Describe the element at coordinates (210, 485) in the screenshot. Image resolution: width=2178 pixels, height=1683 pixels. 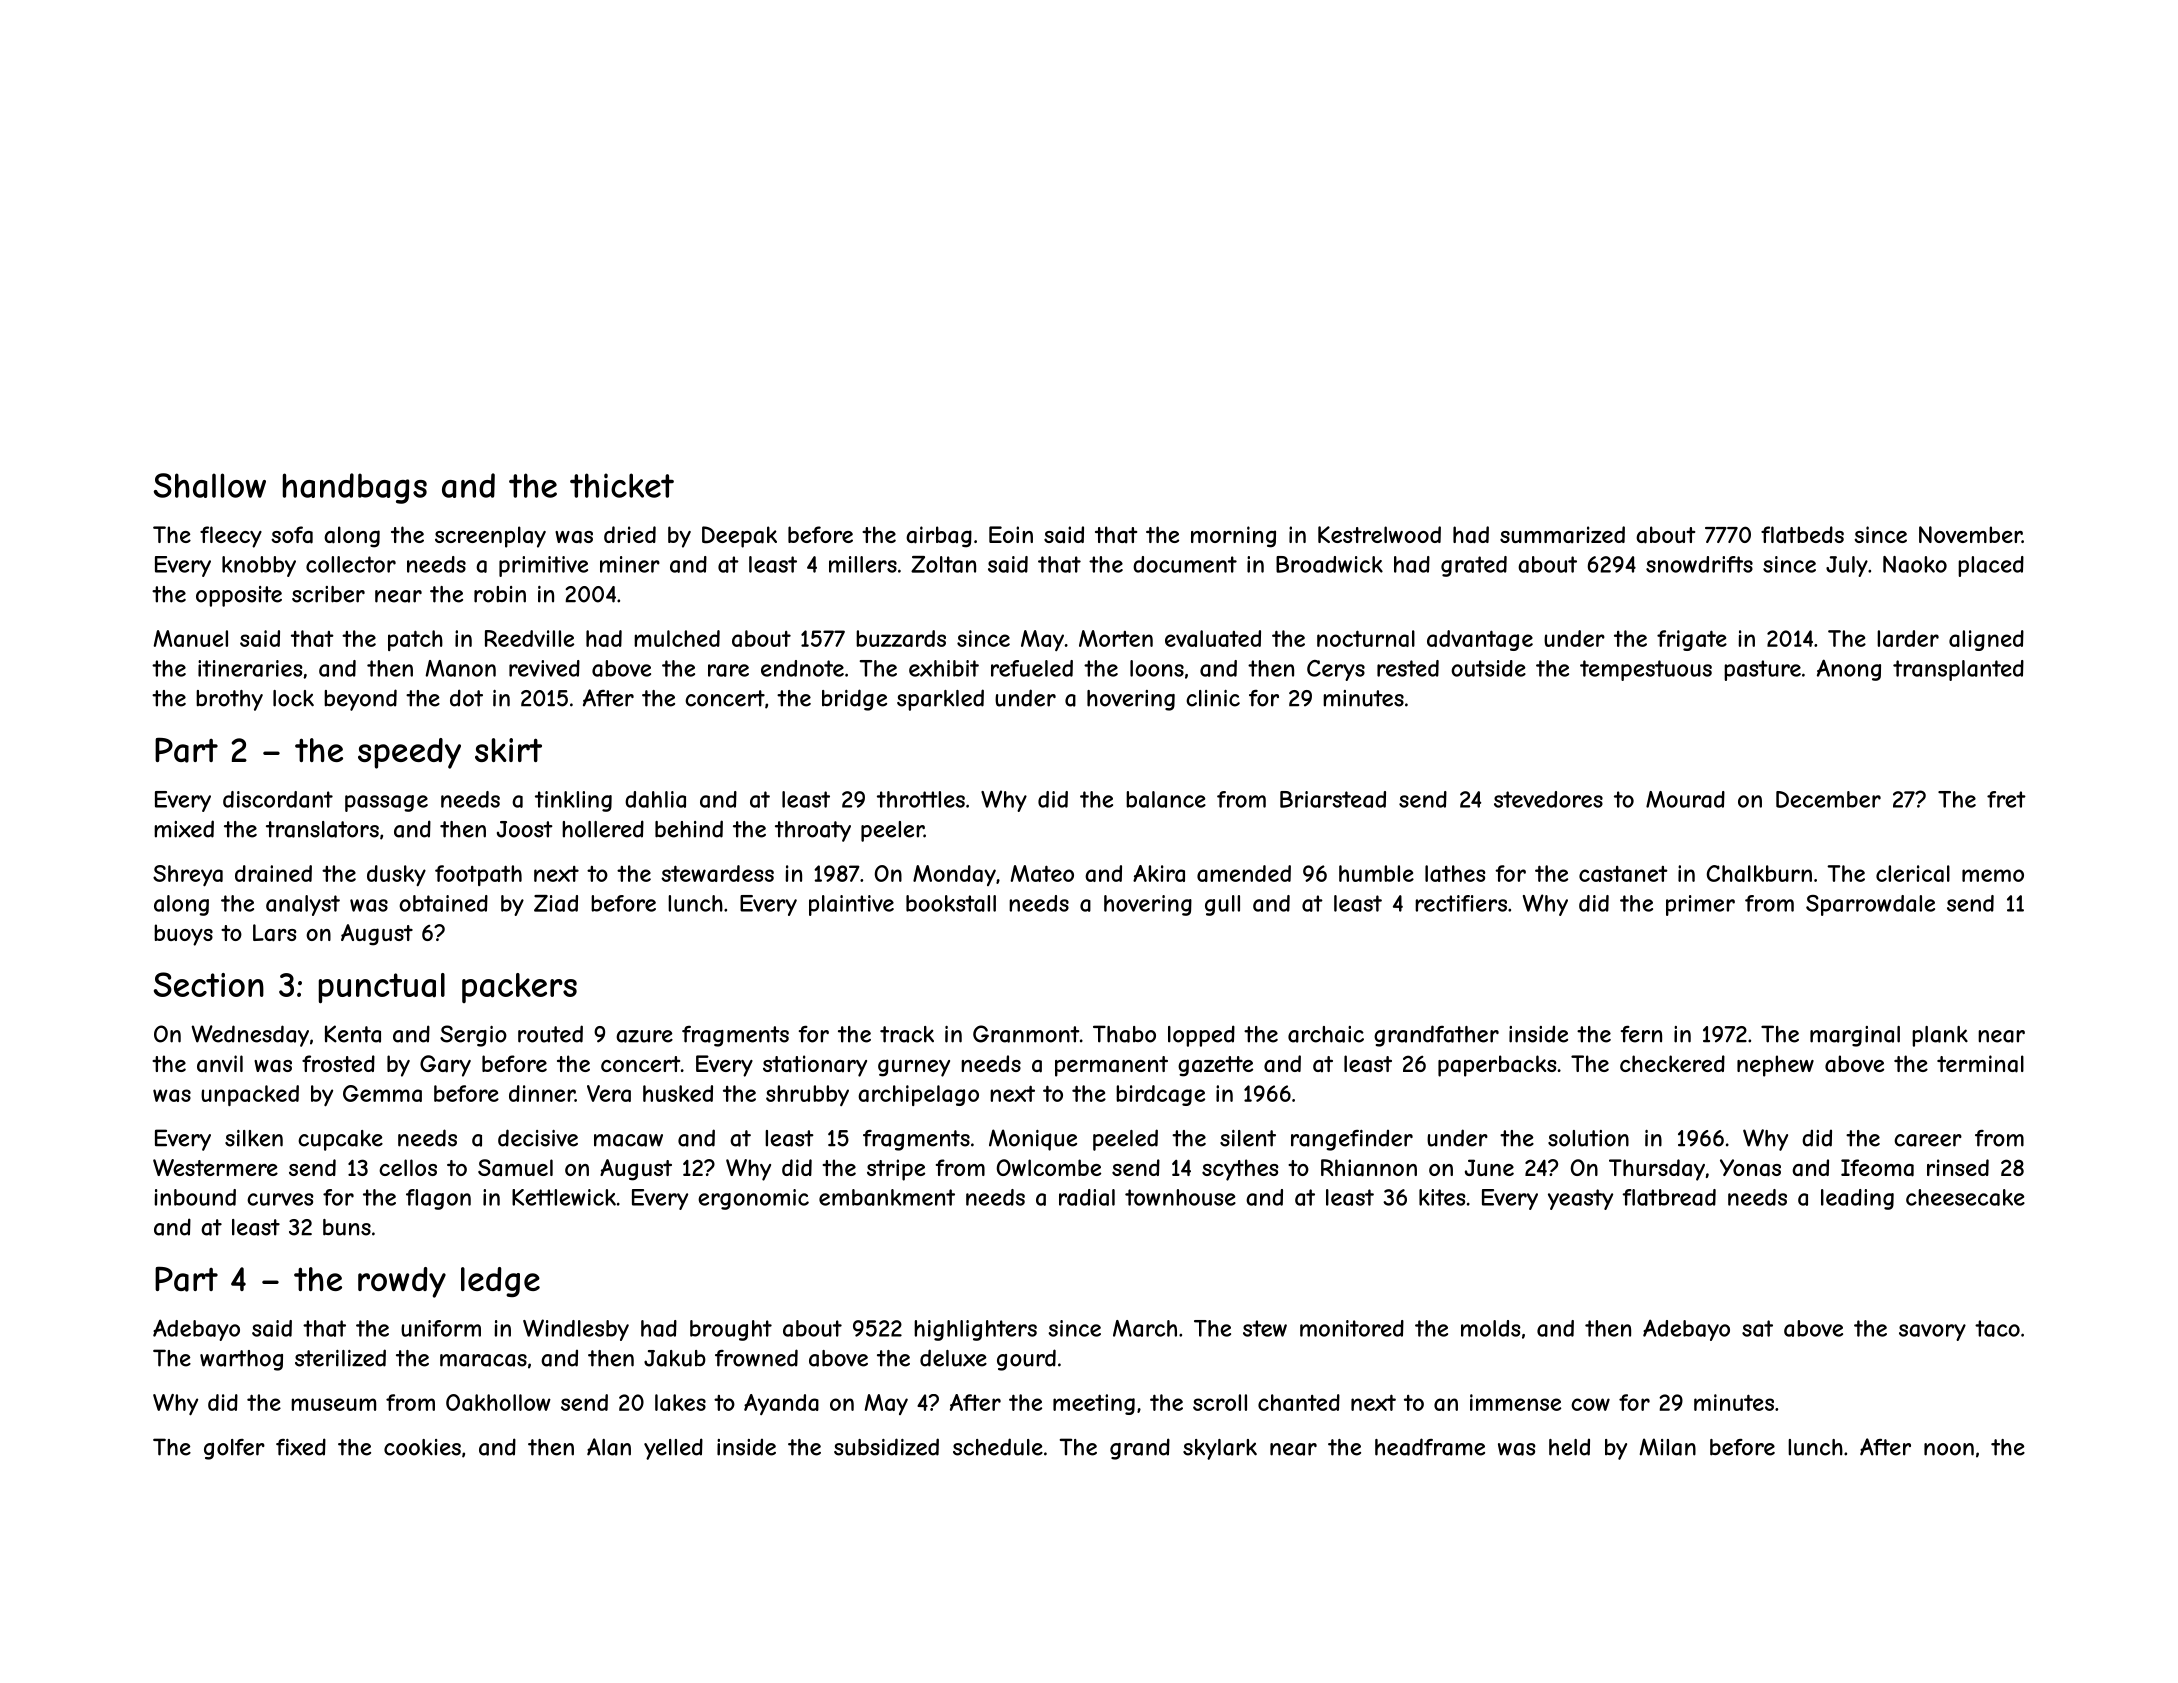
I see `Shallow` at that location.
